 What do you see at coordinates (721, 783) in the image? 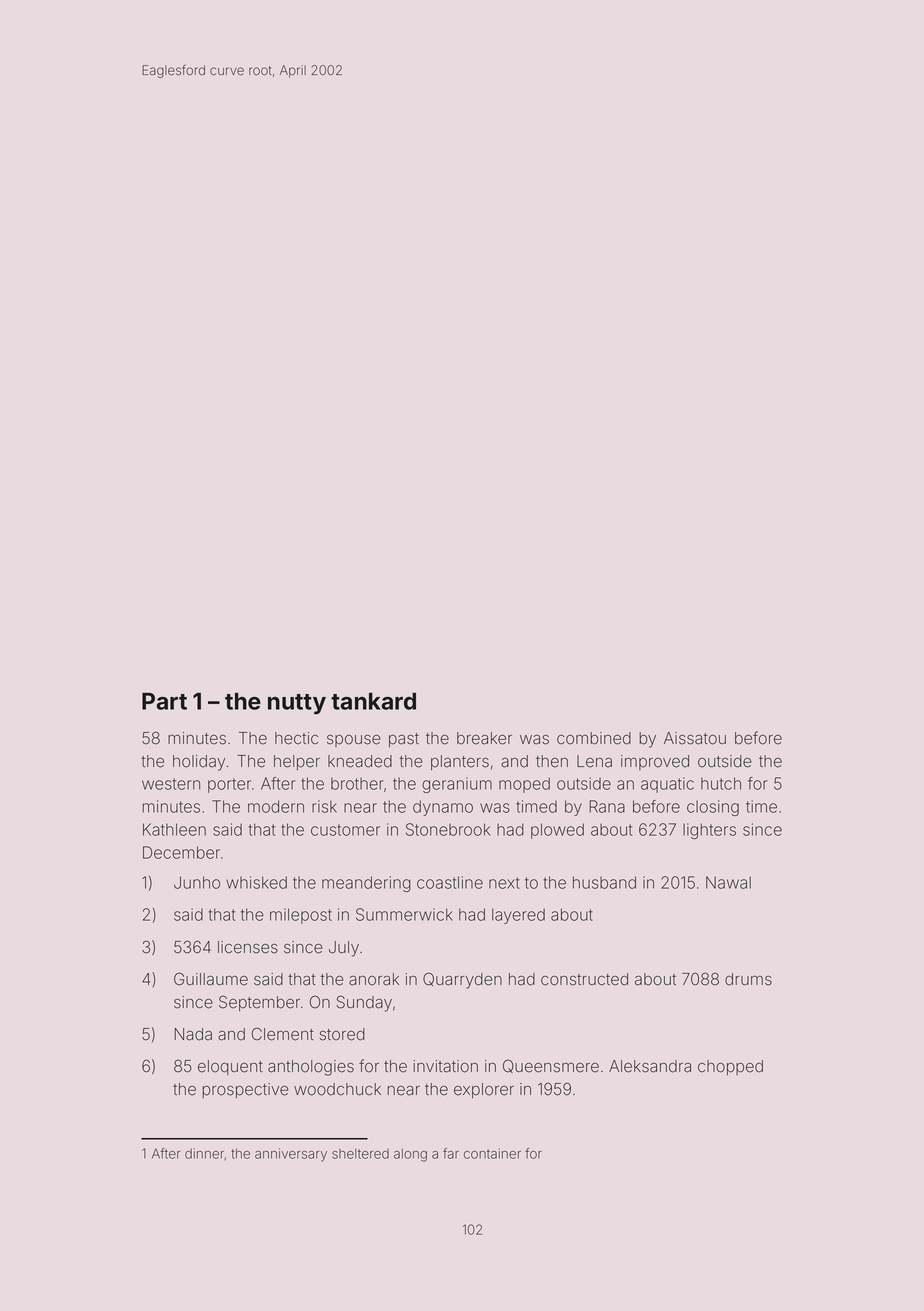
I see `hutch` at bounding box center [721, 783].
